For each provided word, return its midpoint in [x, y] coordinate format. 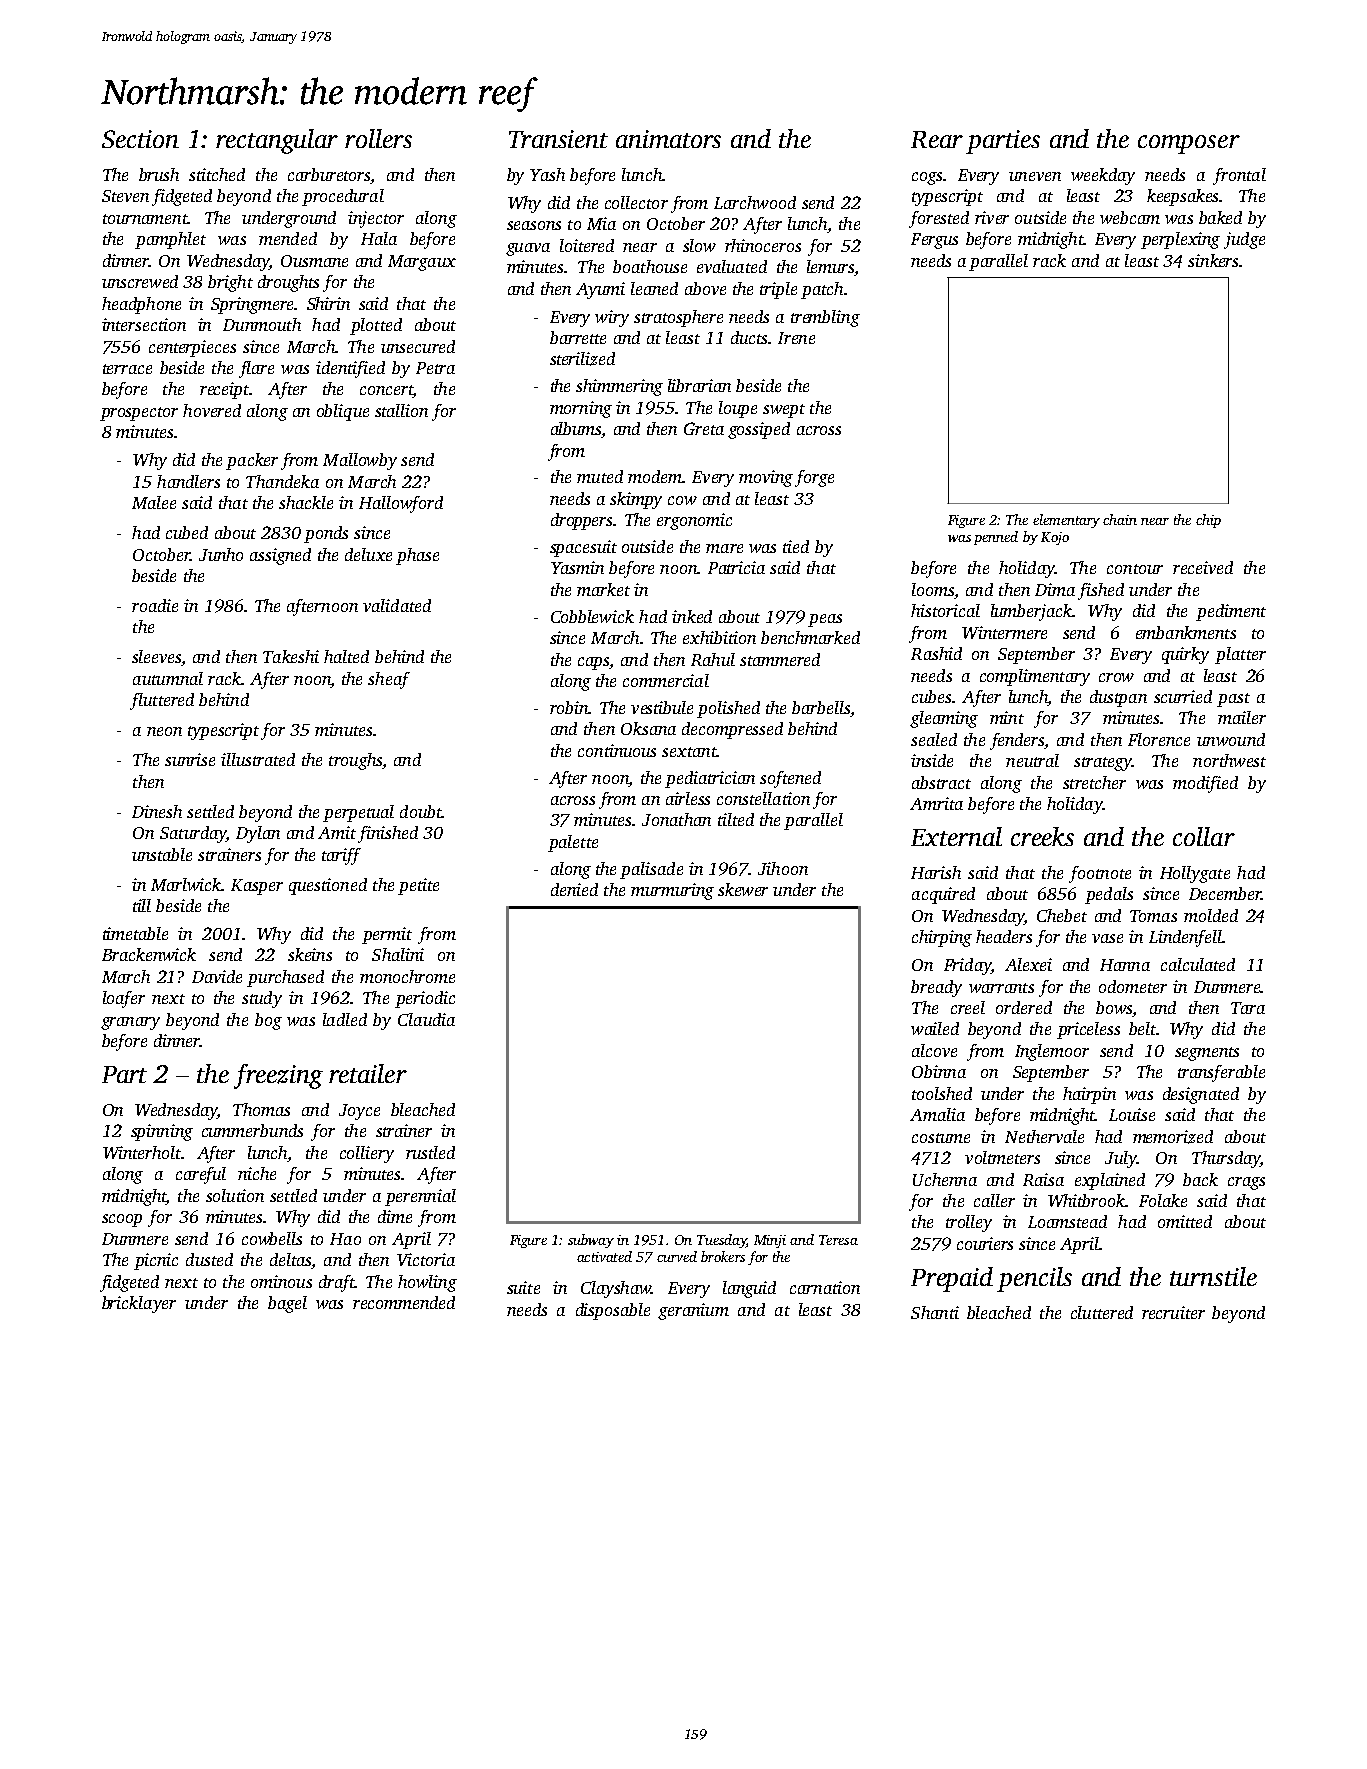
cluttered [1102, 1312]
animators [668, 139]
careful [201, 1175]
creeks [1042, 836]
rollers [378, 138]
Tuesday [721, 1241]
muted [600, 476]
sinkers [1213, 260]
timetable [135, 933]
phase [417, 556]
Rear [937, 139]
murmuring [672, 891]
